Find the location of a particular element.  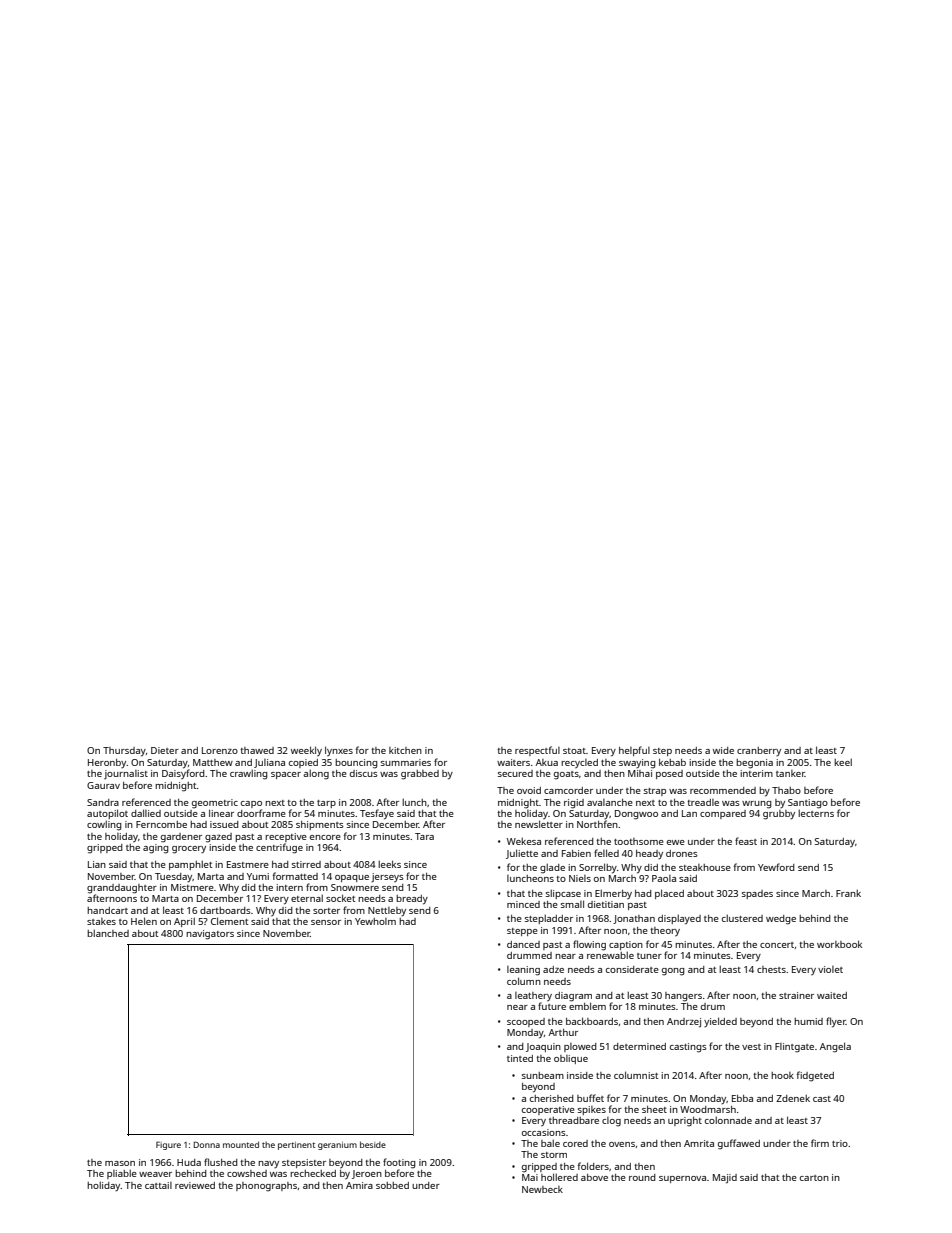

summaries is located at coordinates (406, 762).
